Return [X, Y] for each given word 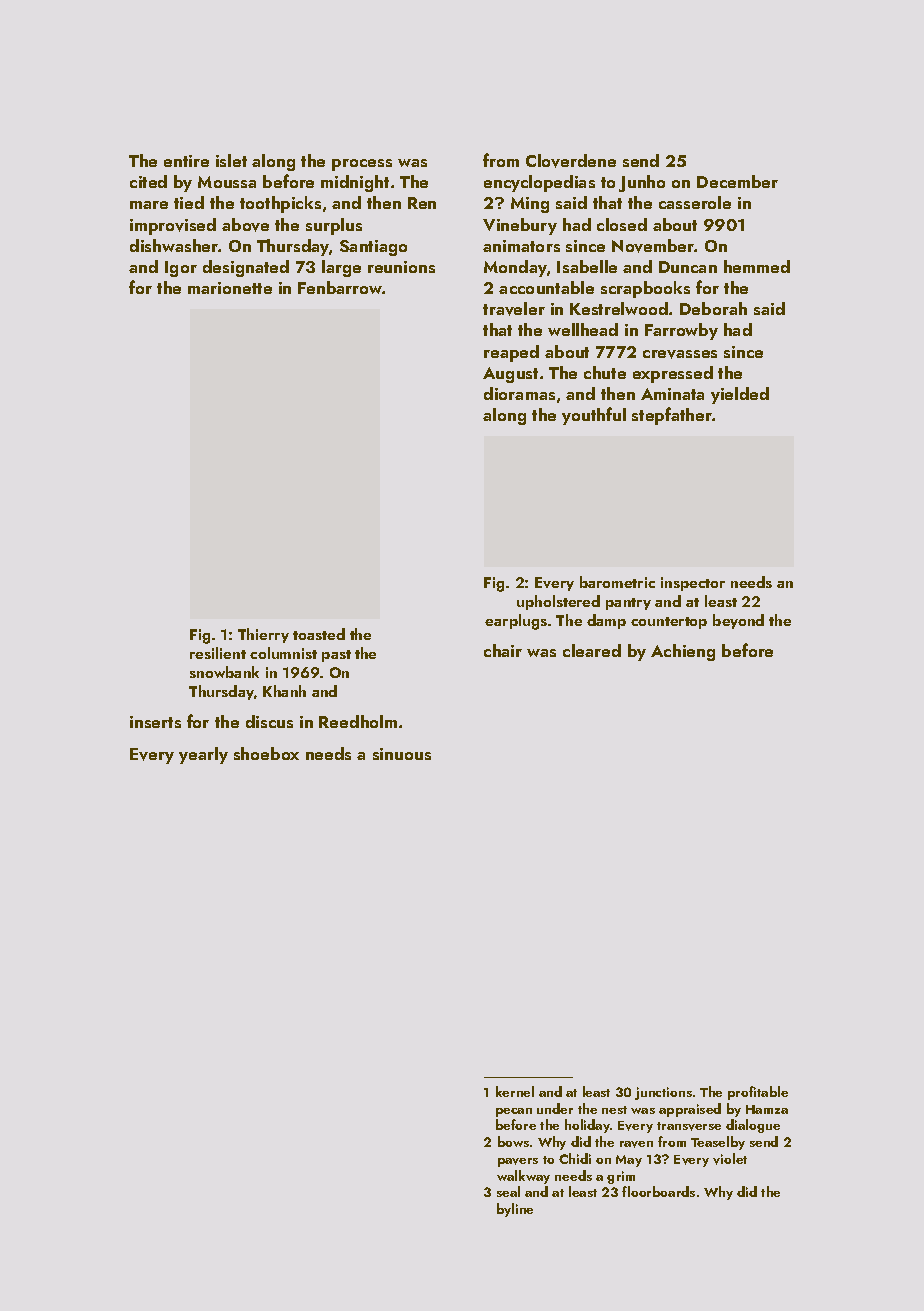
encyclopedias [539, 183]
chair [503, 650]
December [737, 181]
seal [508, 1191]
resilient [218, 653]
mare [149, 205]
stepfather [672, 416]
